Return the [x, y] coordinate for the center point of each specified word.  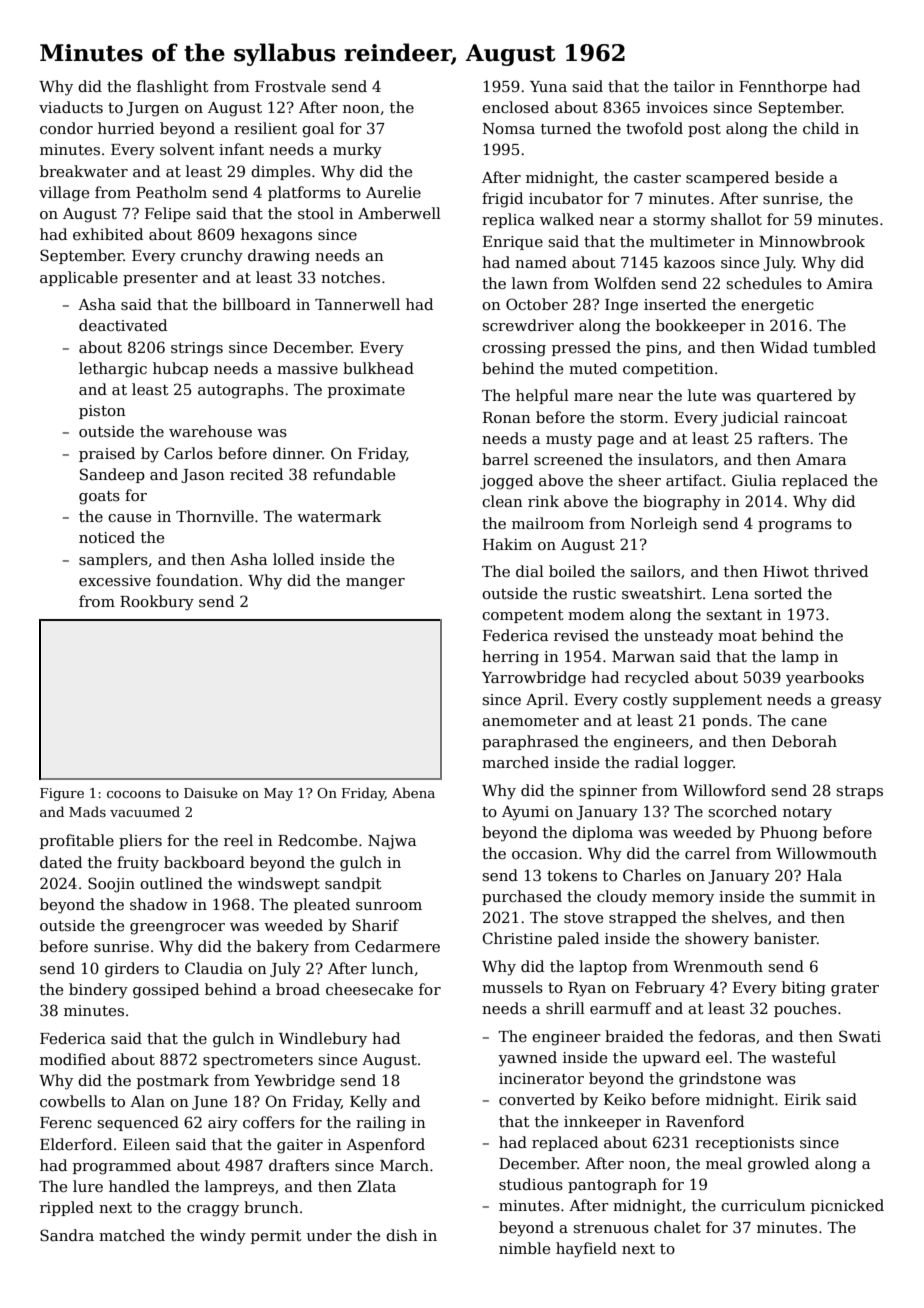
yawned [527, 1059]
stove [583, 918]
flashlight [173, 88]
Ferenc [66, 1122]
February [670, 989]
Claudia [214, 968]
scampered [727, 178]
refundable [354, 474]
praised [107, 454]
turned [566, 128]
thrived [841, 571]
